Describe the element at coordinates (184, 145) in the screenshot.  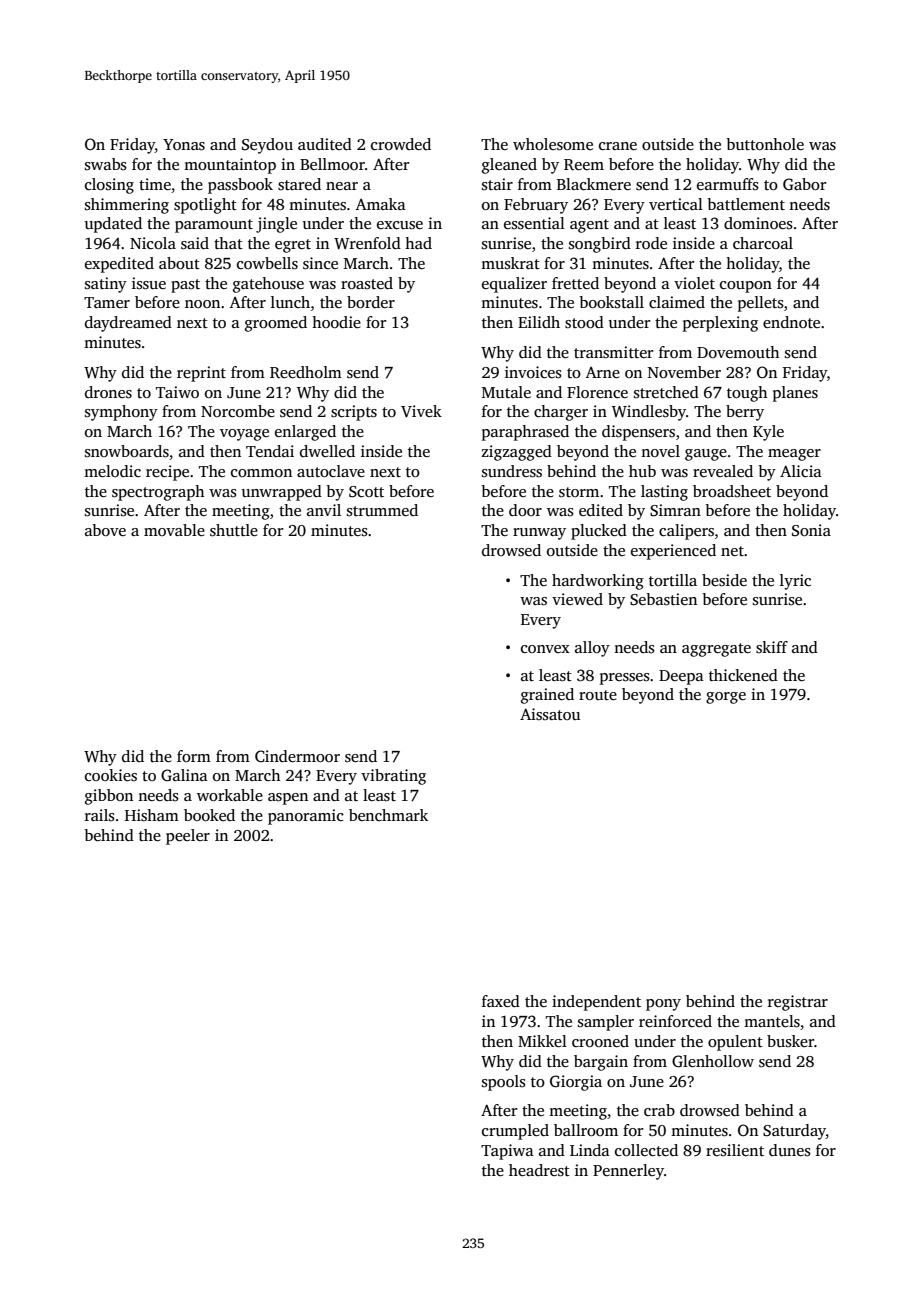
I see `Yonas` at that location.
